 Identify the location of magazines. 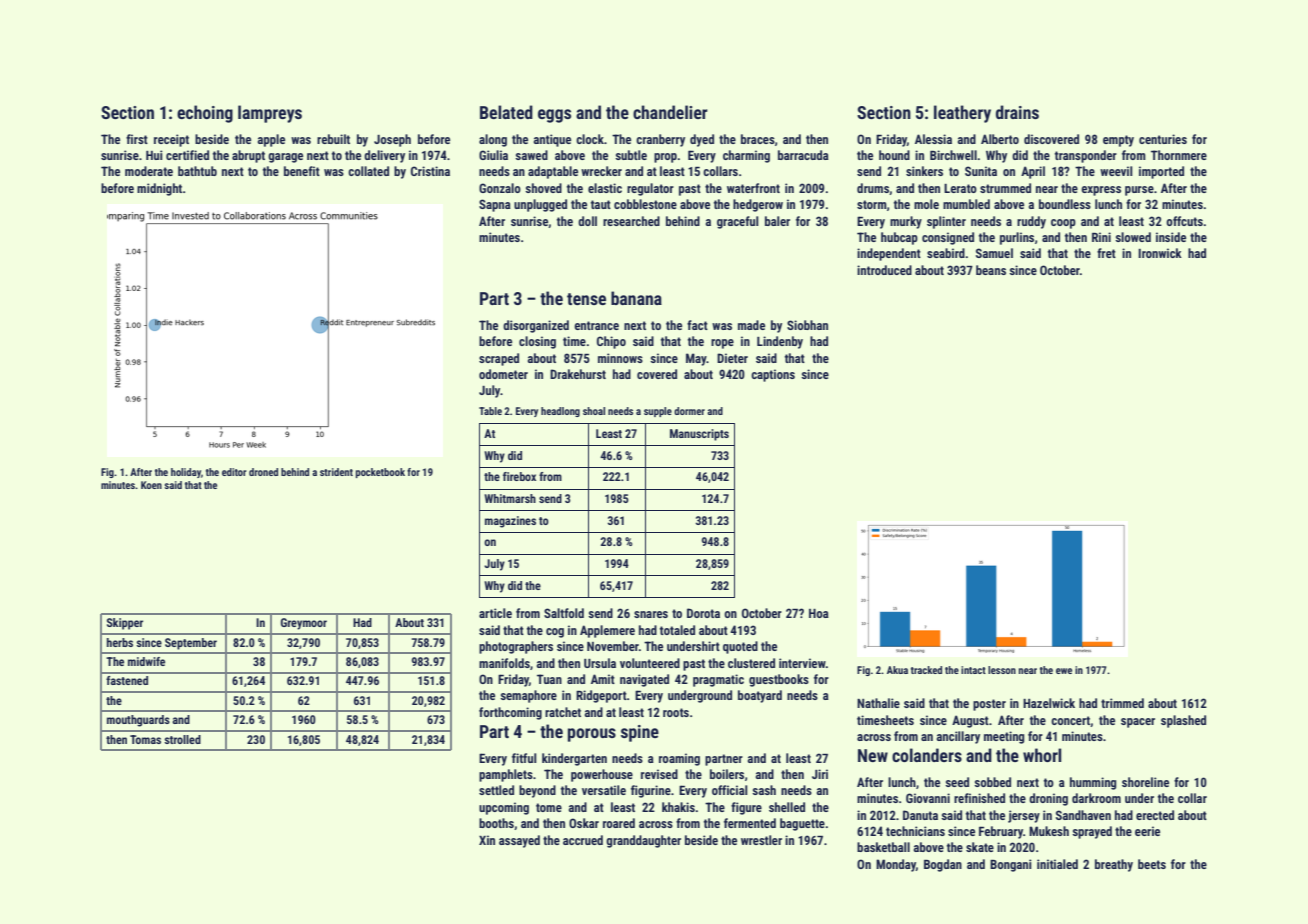
(510, 522).
